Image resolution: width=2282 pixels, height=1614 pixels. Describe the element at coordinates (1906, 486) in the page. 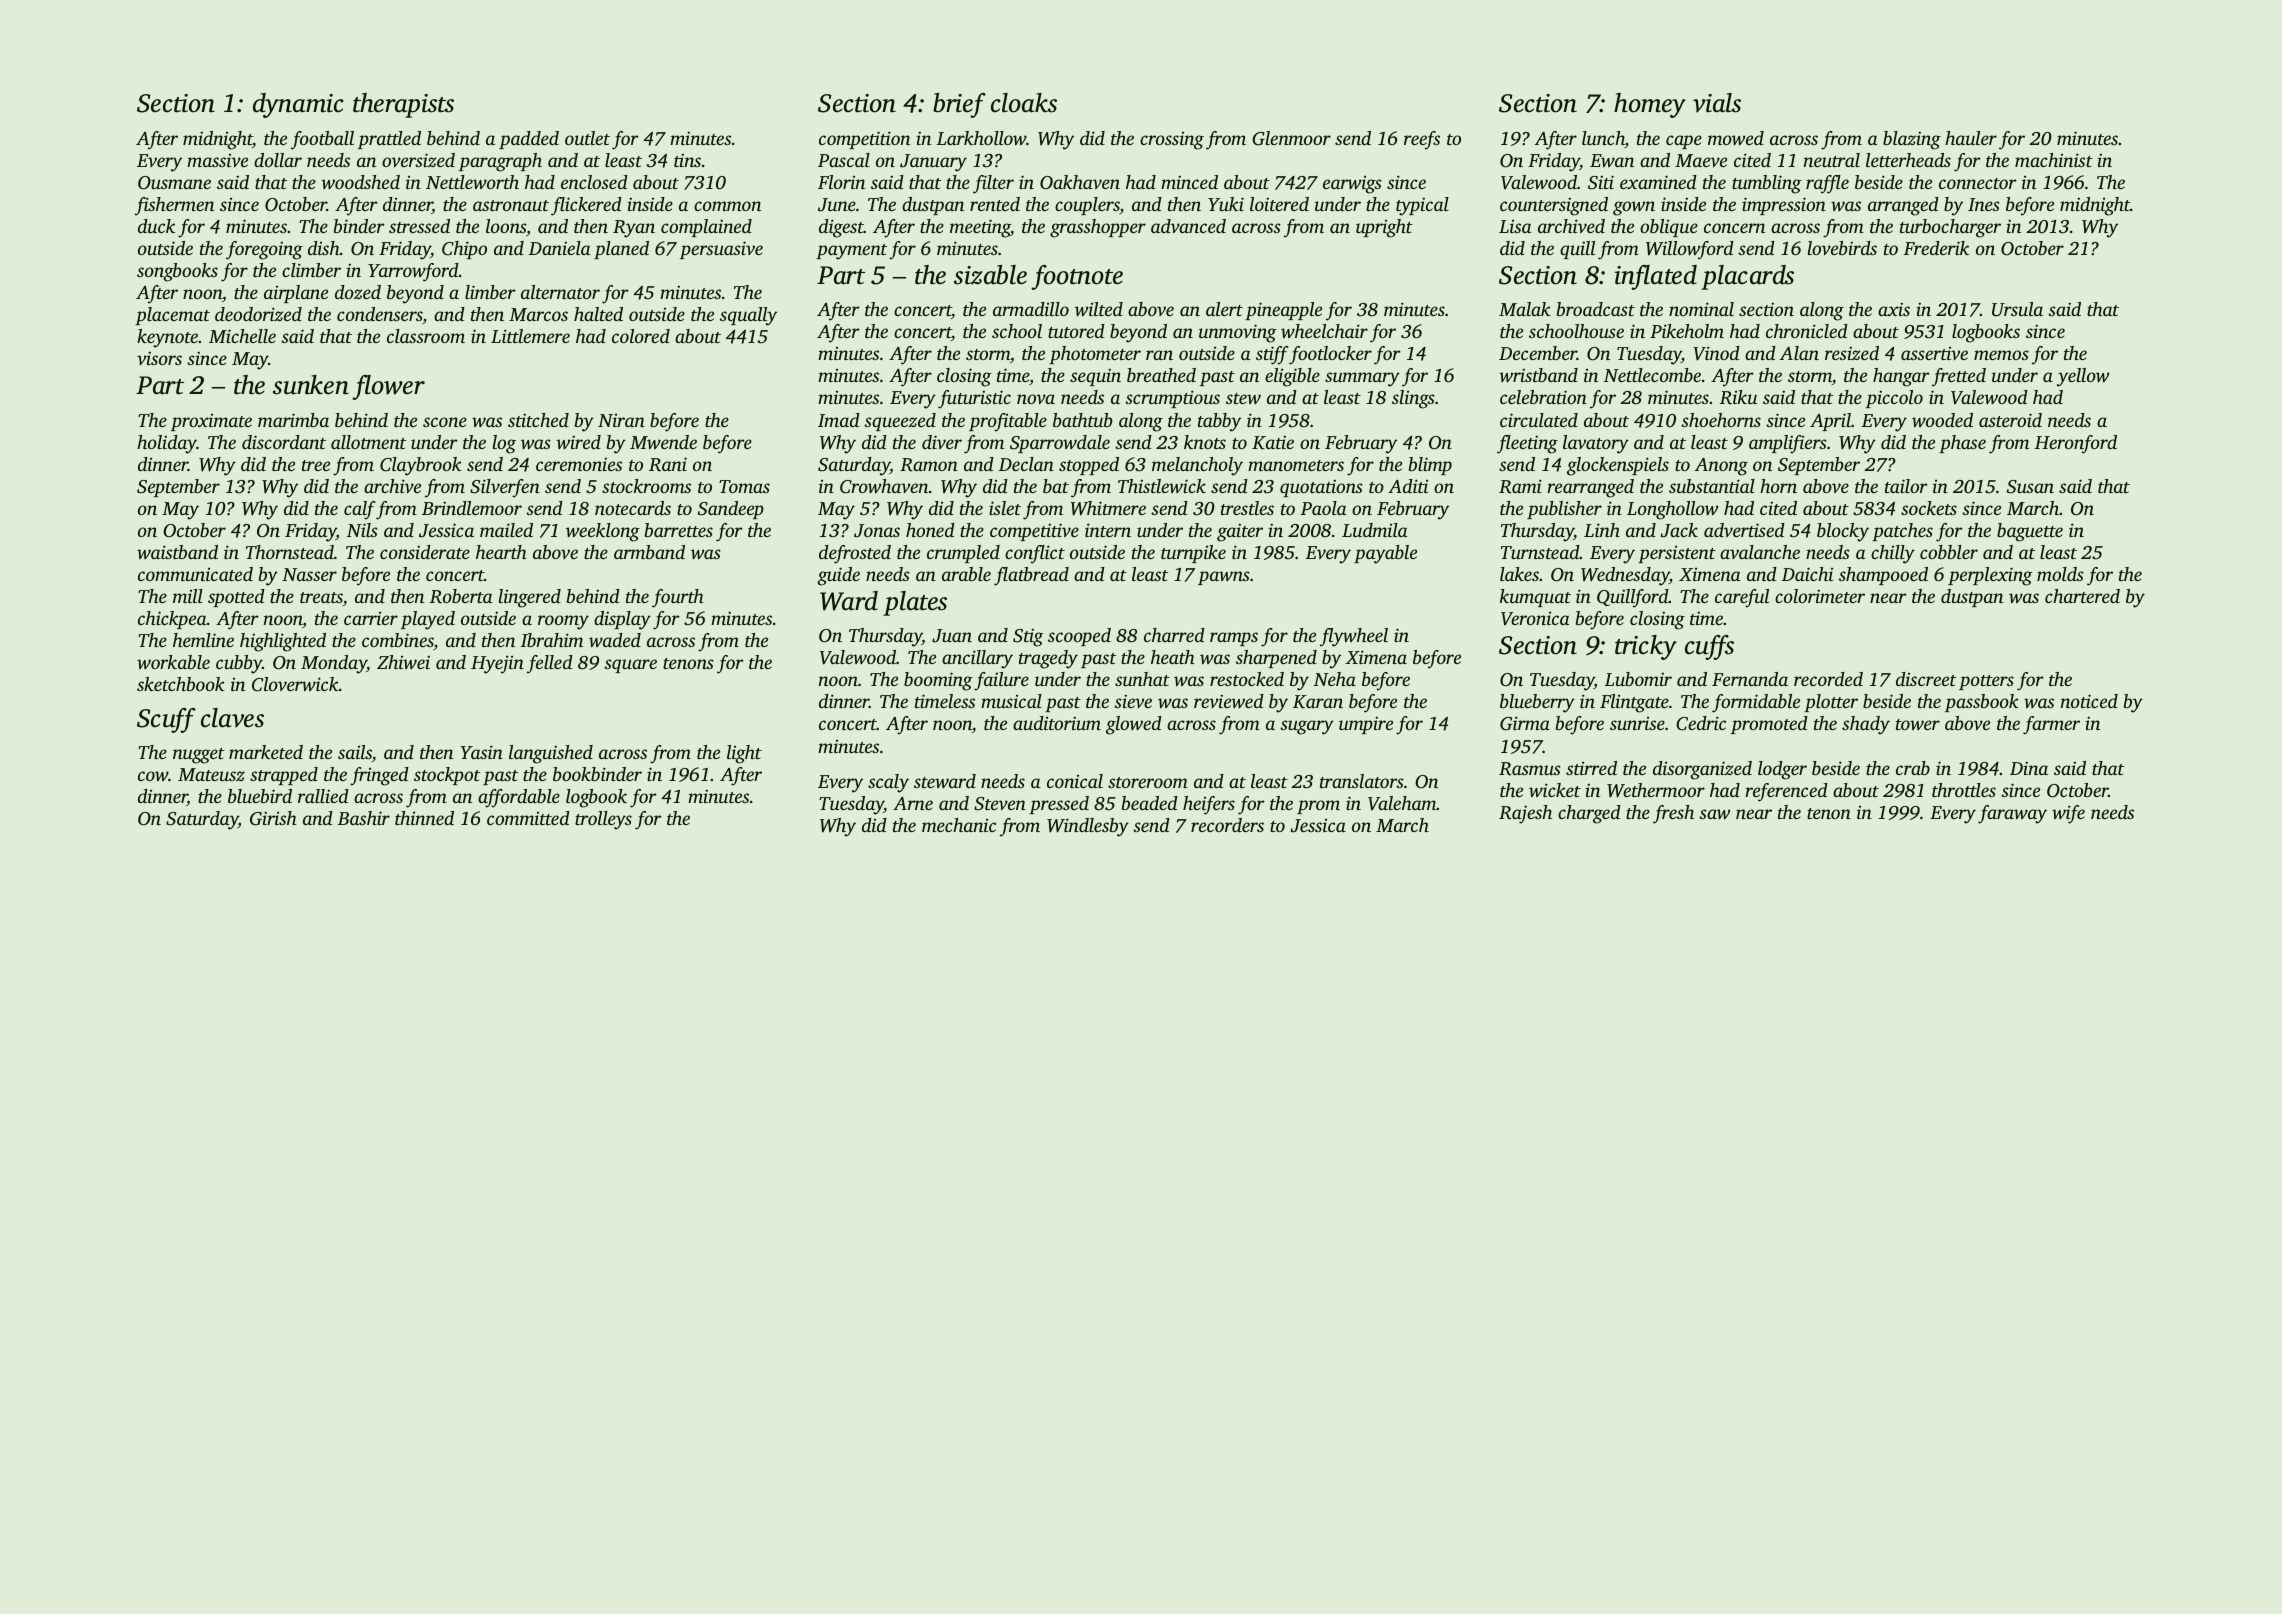

I see `tailor` at that location.
